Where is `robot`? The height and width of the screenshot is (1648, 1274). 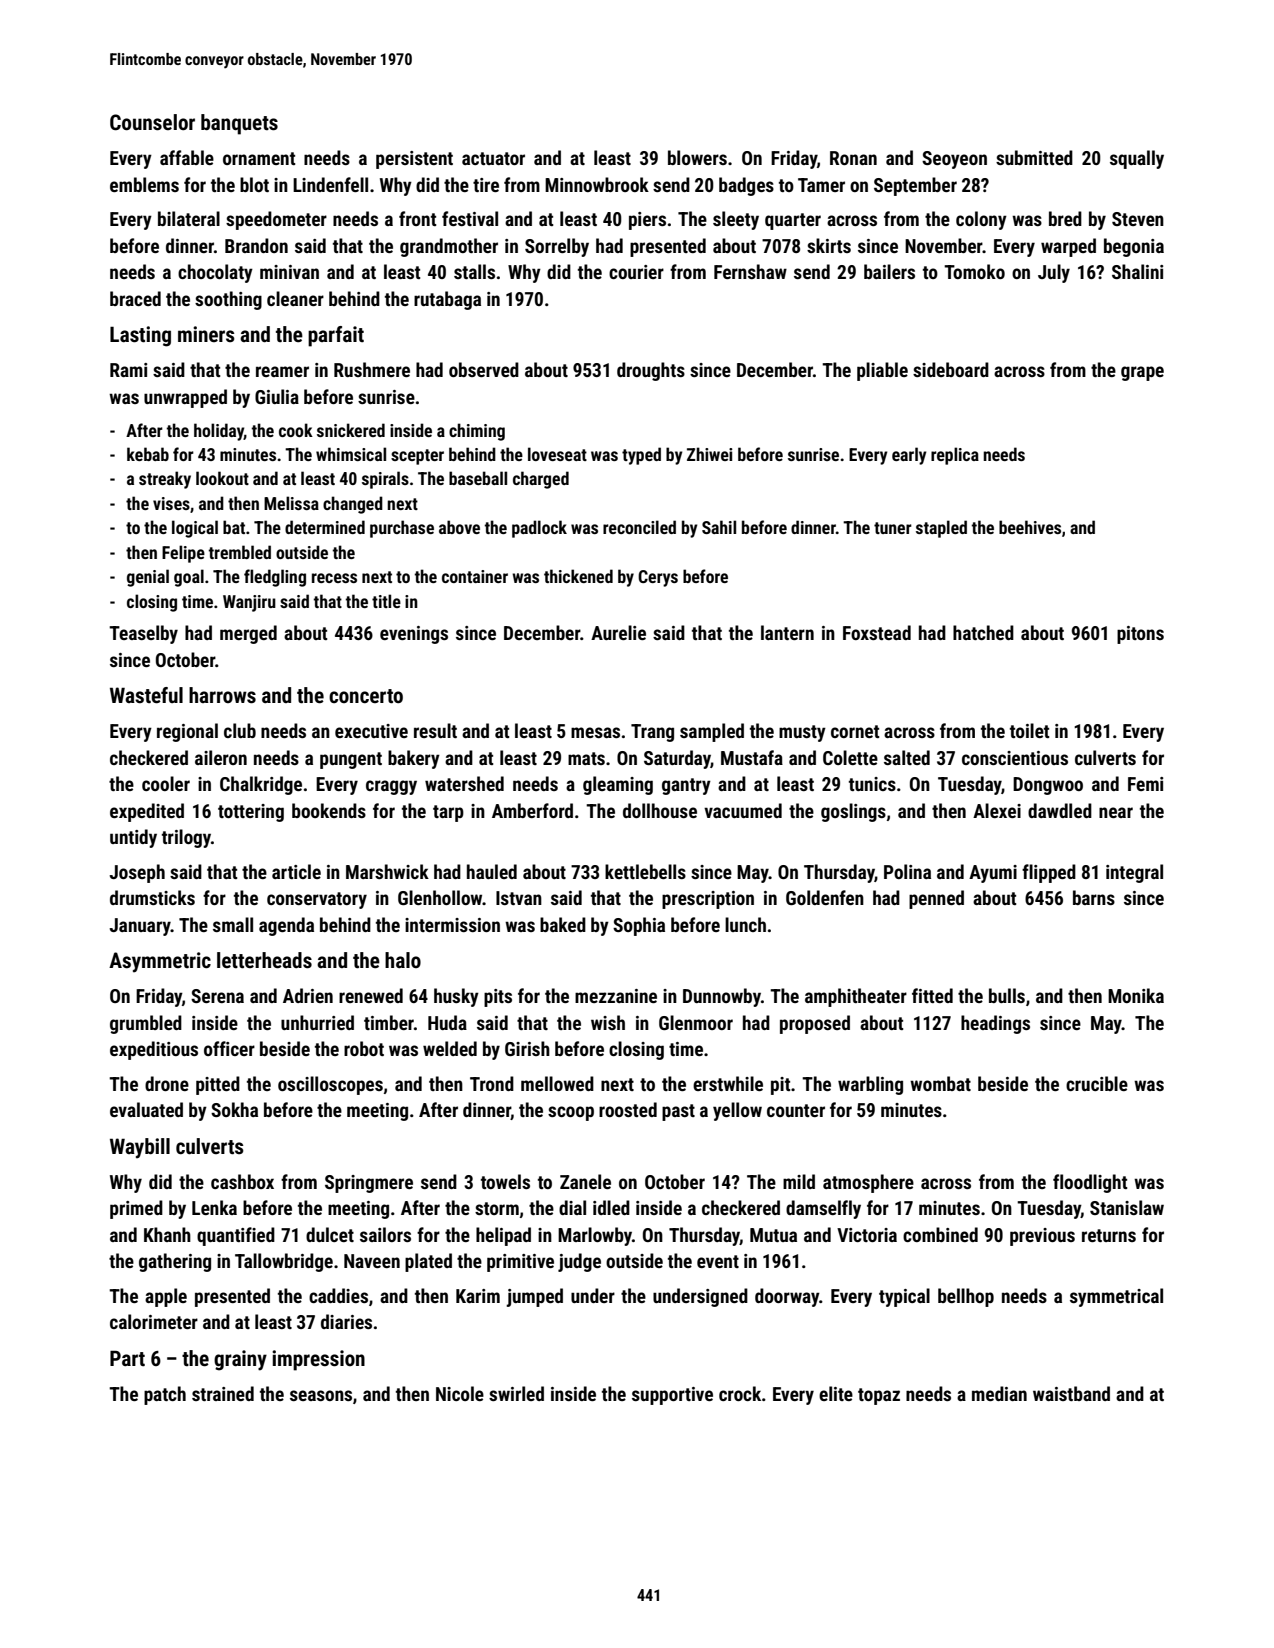 robot is located at coordinates (364, 1048).
